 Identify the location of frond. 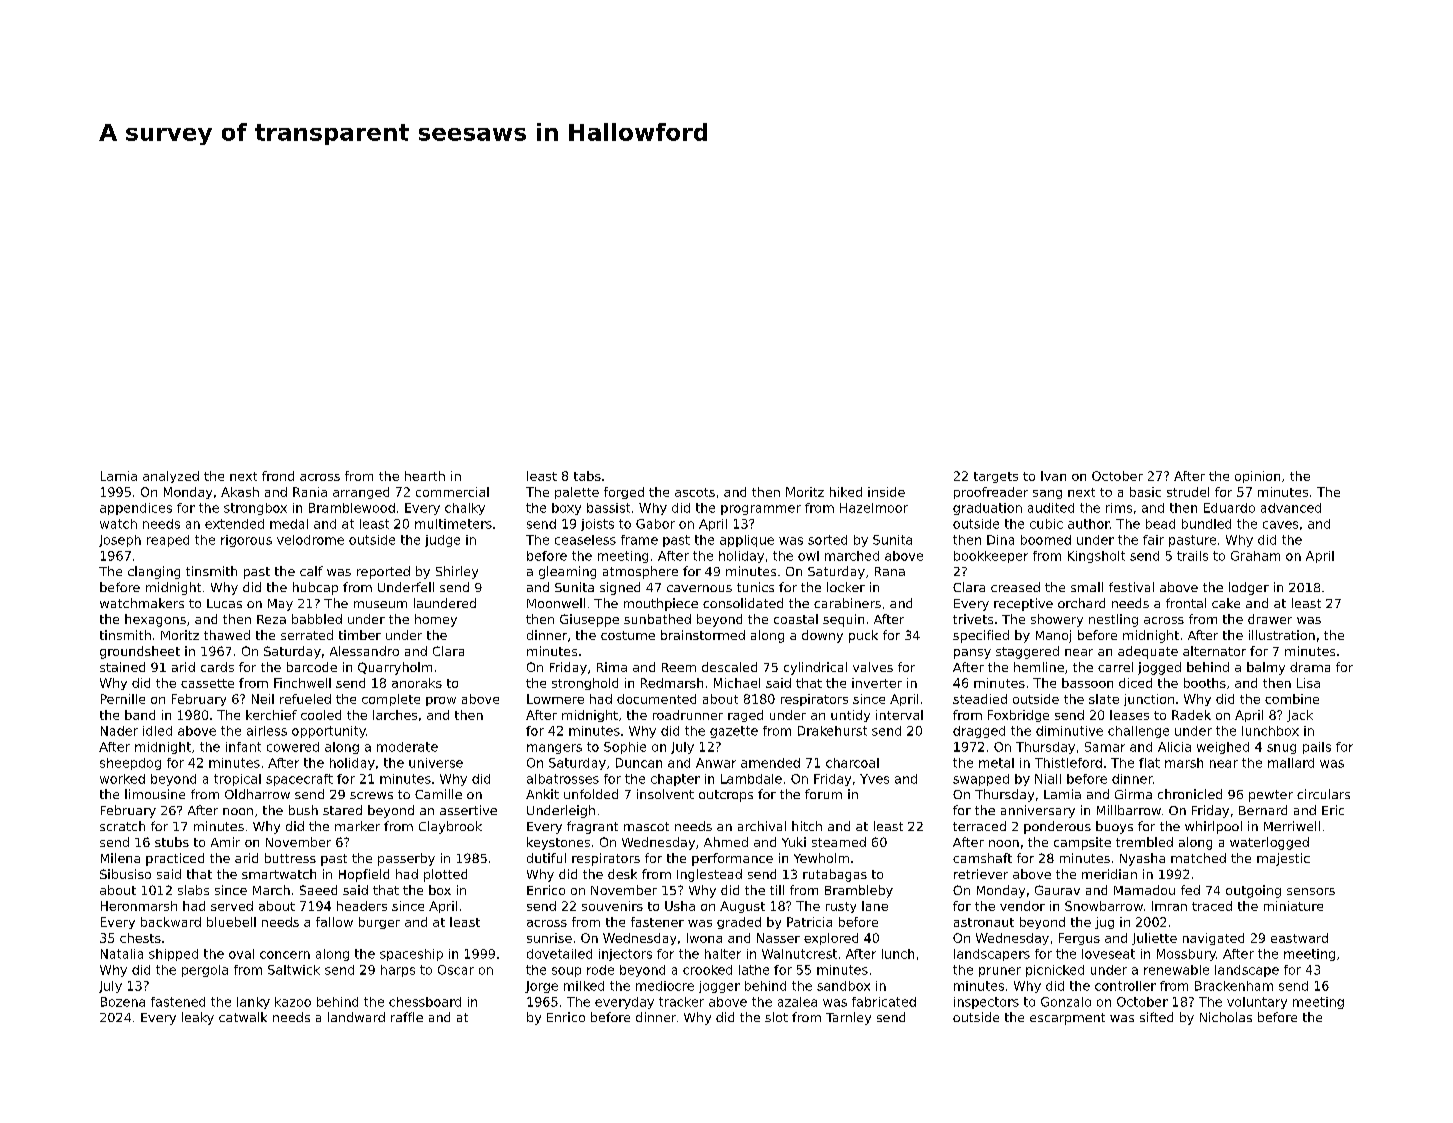
(278, 476).
